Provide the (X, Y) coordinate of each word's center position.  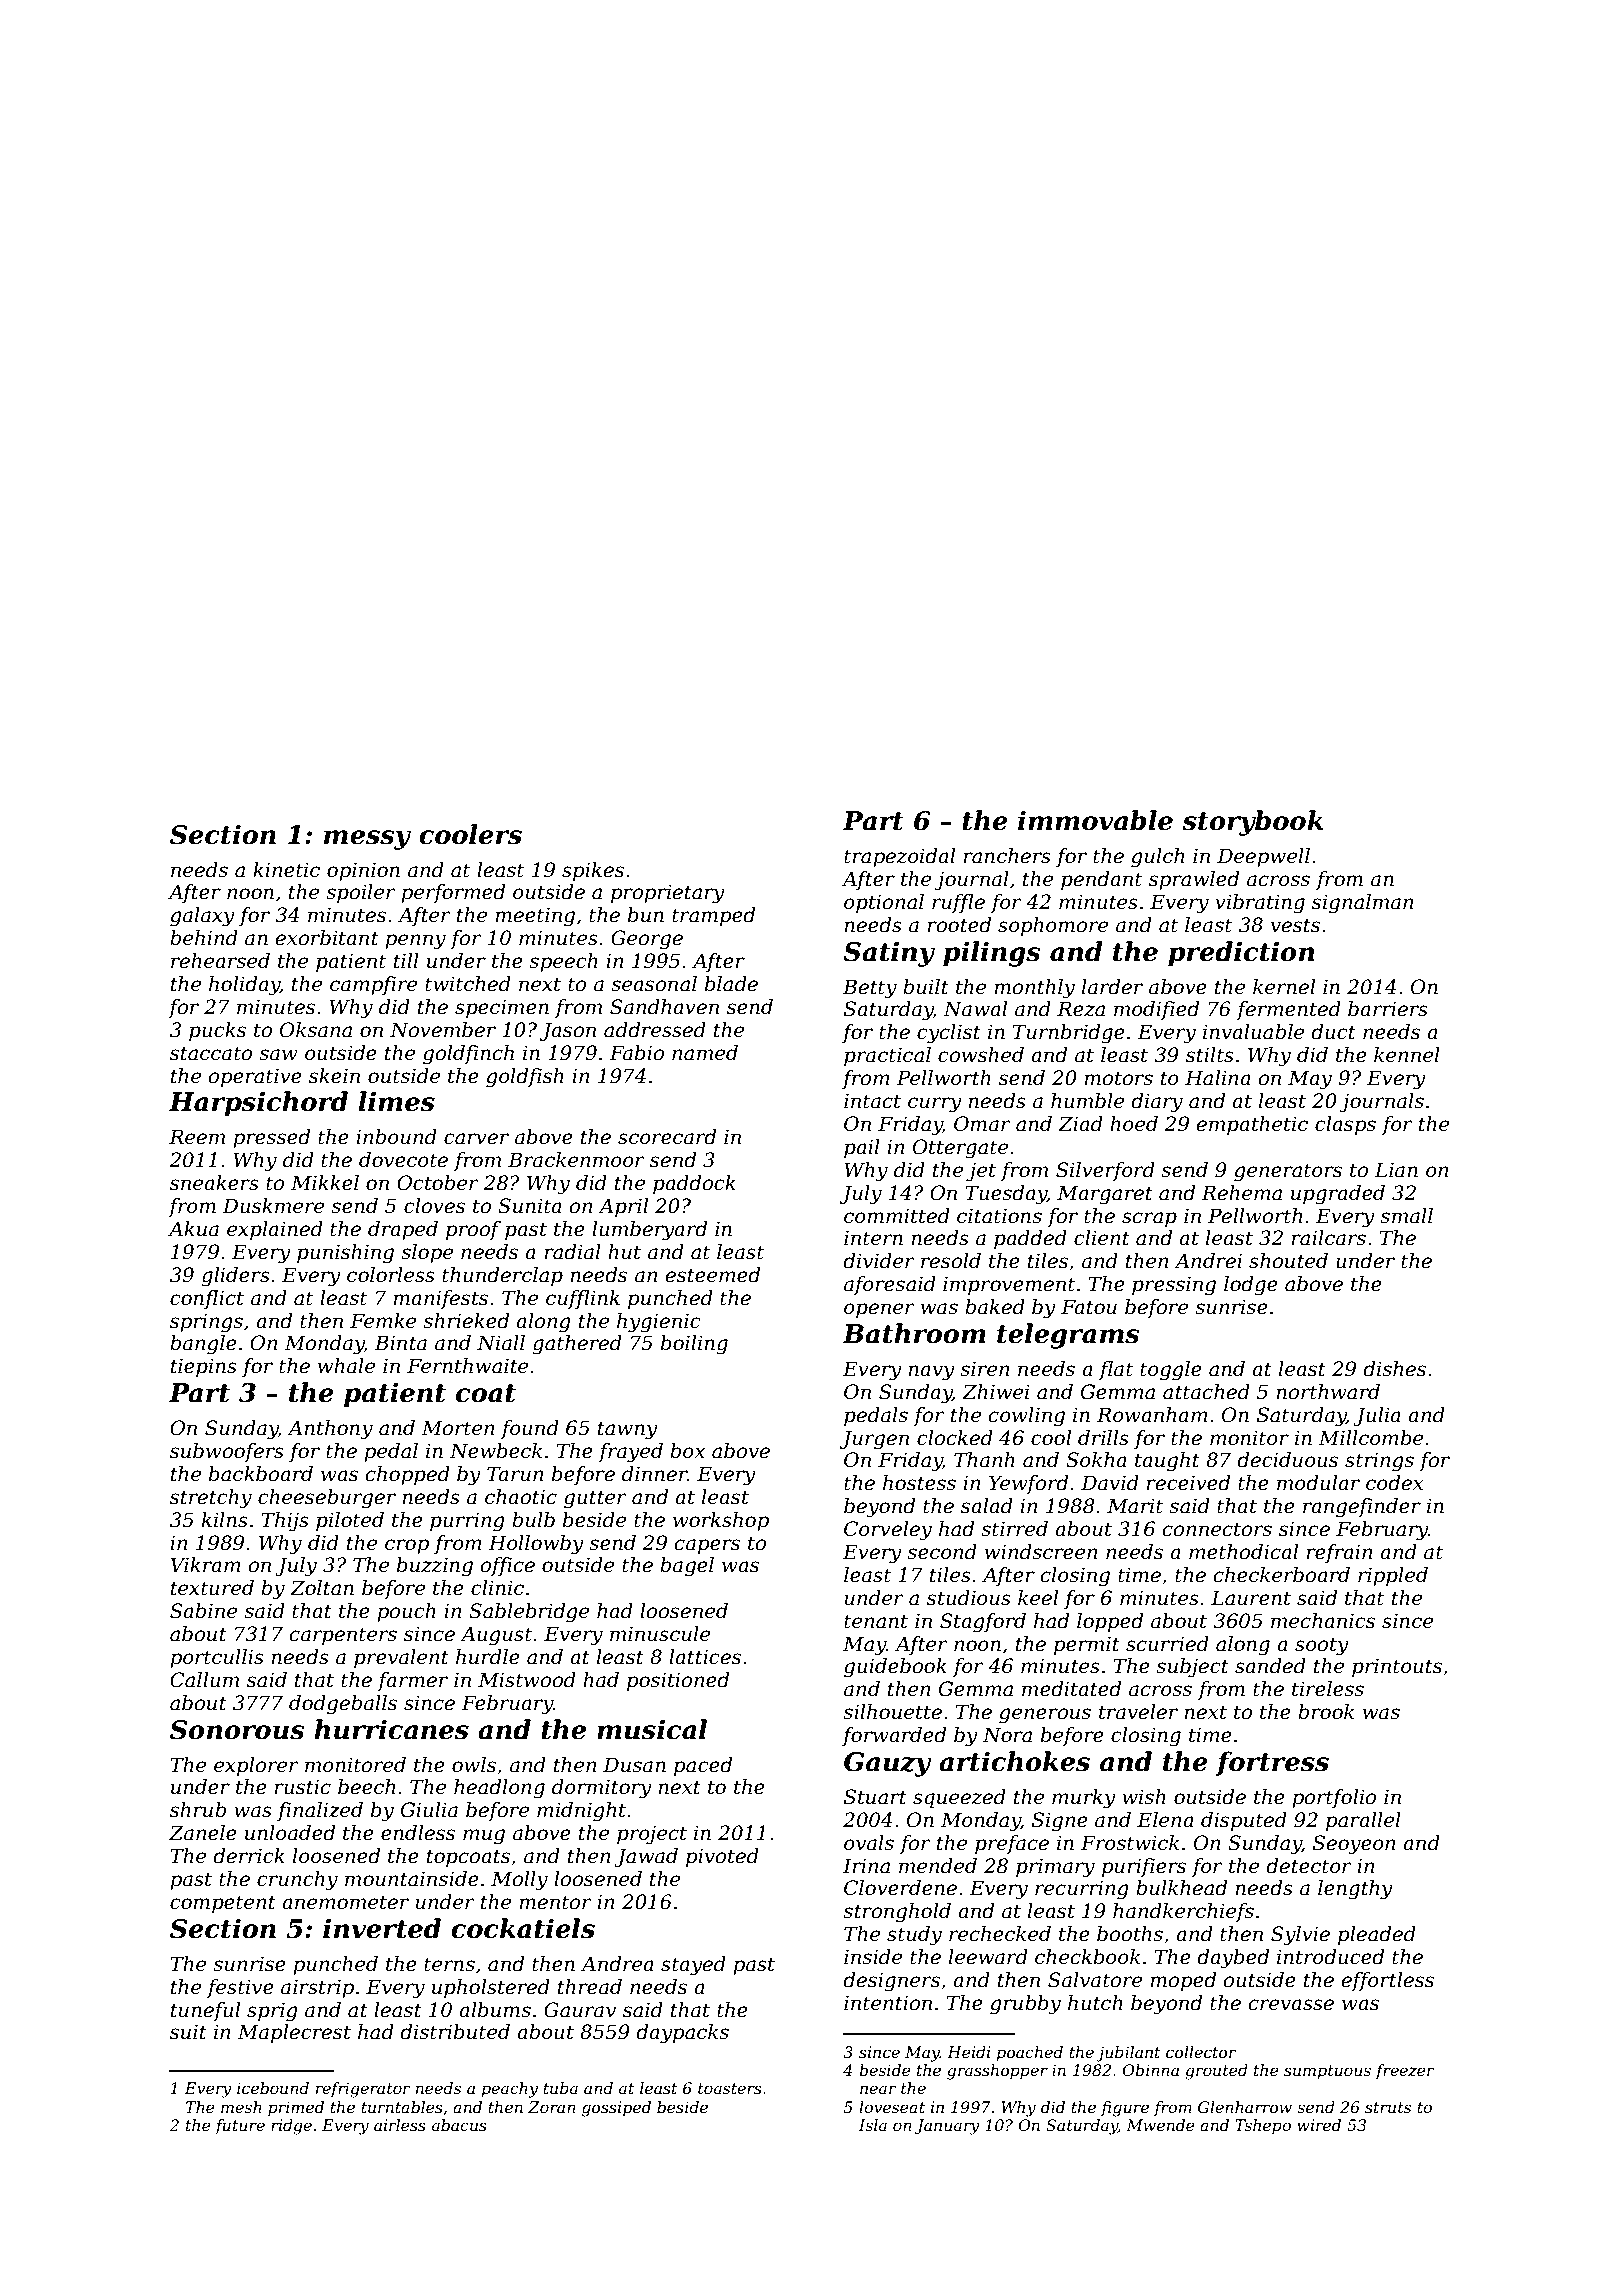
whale (346, 1366)
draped (403, 1230)
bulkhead (1181, 1888)
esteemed (713, 1275)
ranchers (1007, 856)
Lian (1396, 1170)
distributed (455, 2032)
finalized (320, 1811)
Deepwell (1263, 857)
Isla (873, 2125)
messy (367, 840)
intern (873, 1238)
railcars (1328, 1238)
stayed (693, 1966)
